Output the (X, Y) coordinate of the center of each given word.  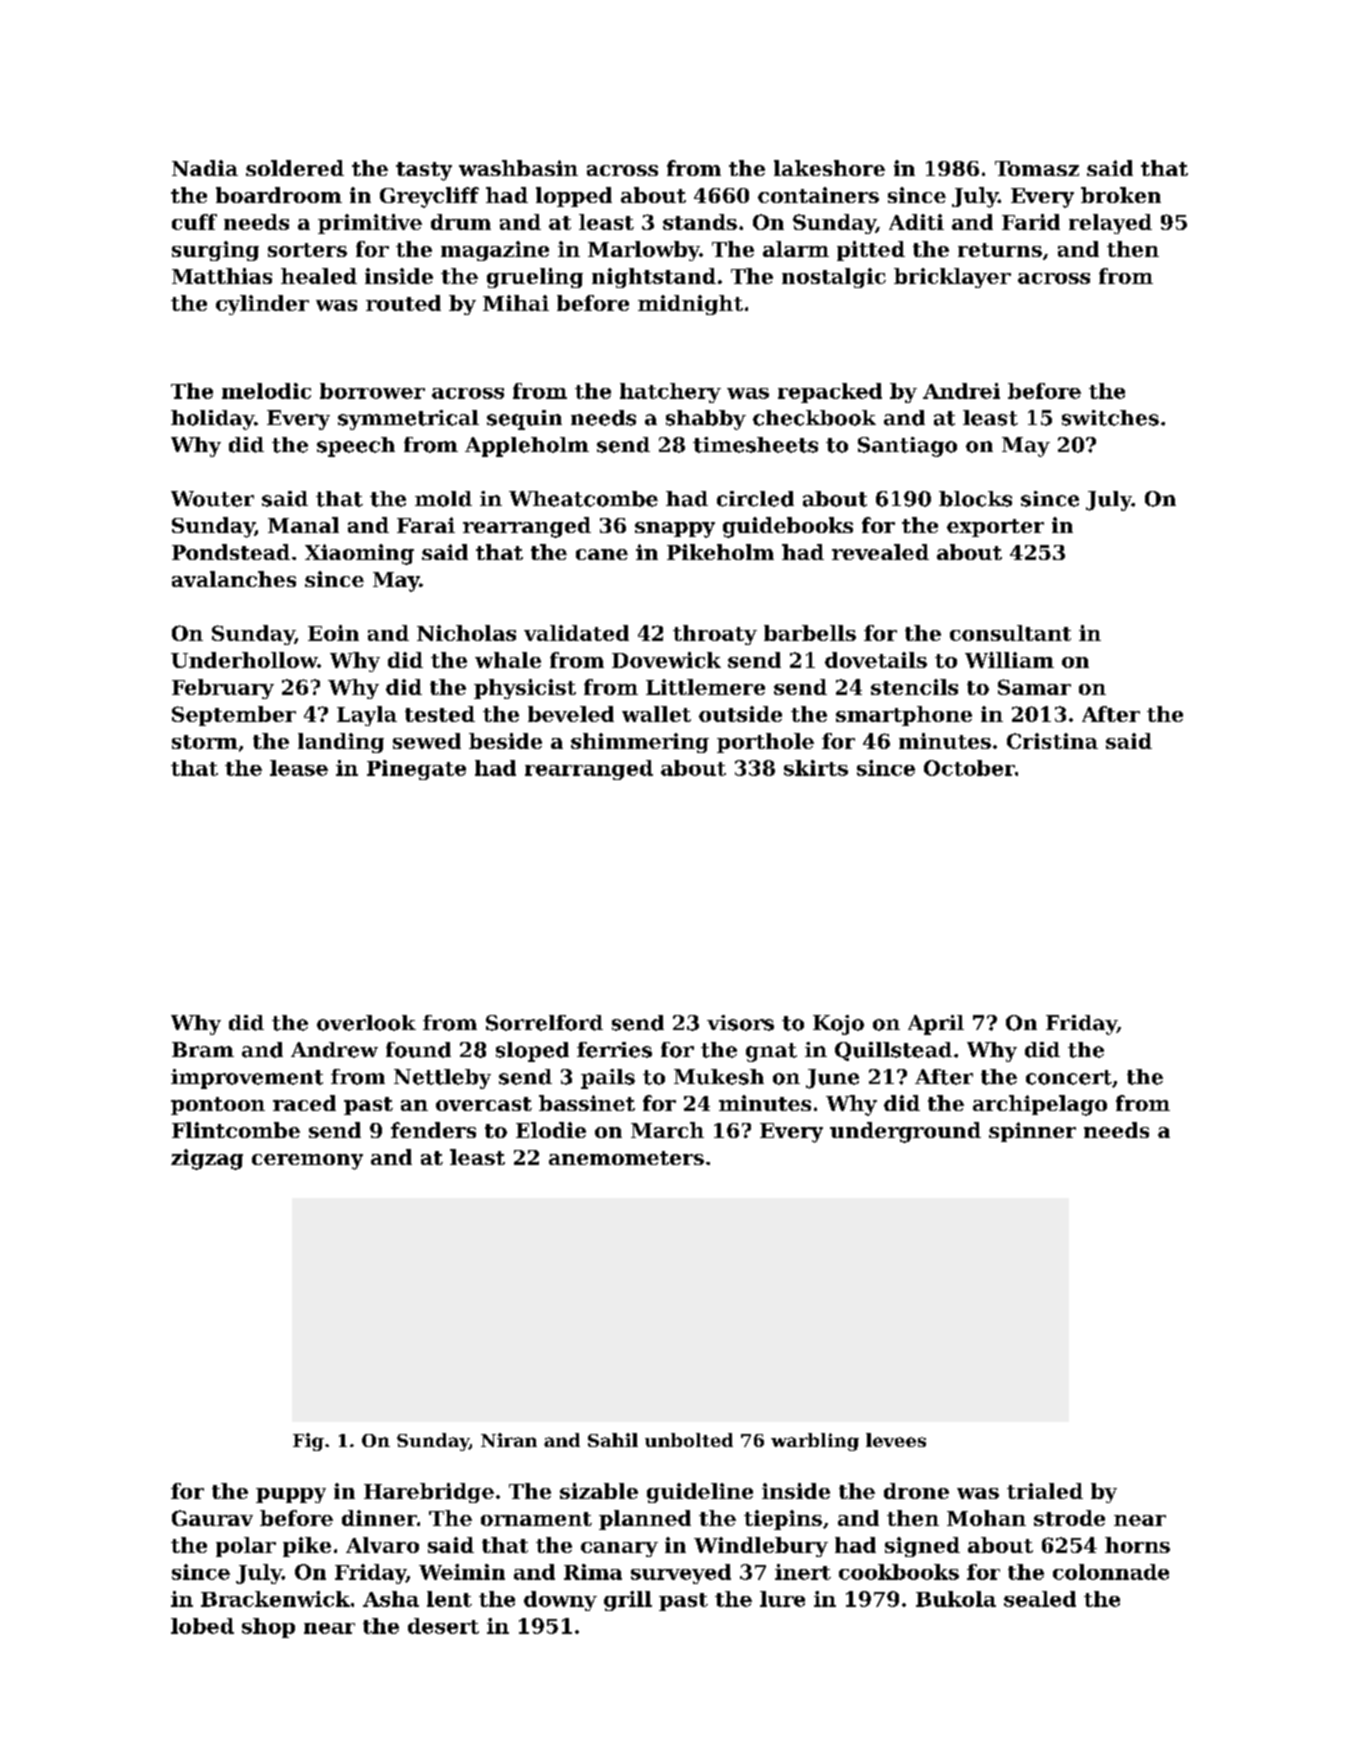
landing (341, 743)
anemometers (626, 1158)
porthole (765, 743)
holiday (212, 420)
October (969, 768)
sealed (1040, 1599)
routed (403, 303)
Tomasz (1037, 168)
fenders (433, 1130)
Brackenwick (275, 1599)
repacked (830, 393)
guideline (700, 1493)
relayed (1110, 224)
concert (1069, 1077)
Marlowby (644, 251)
